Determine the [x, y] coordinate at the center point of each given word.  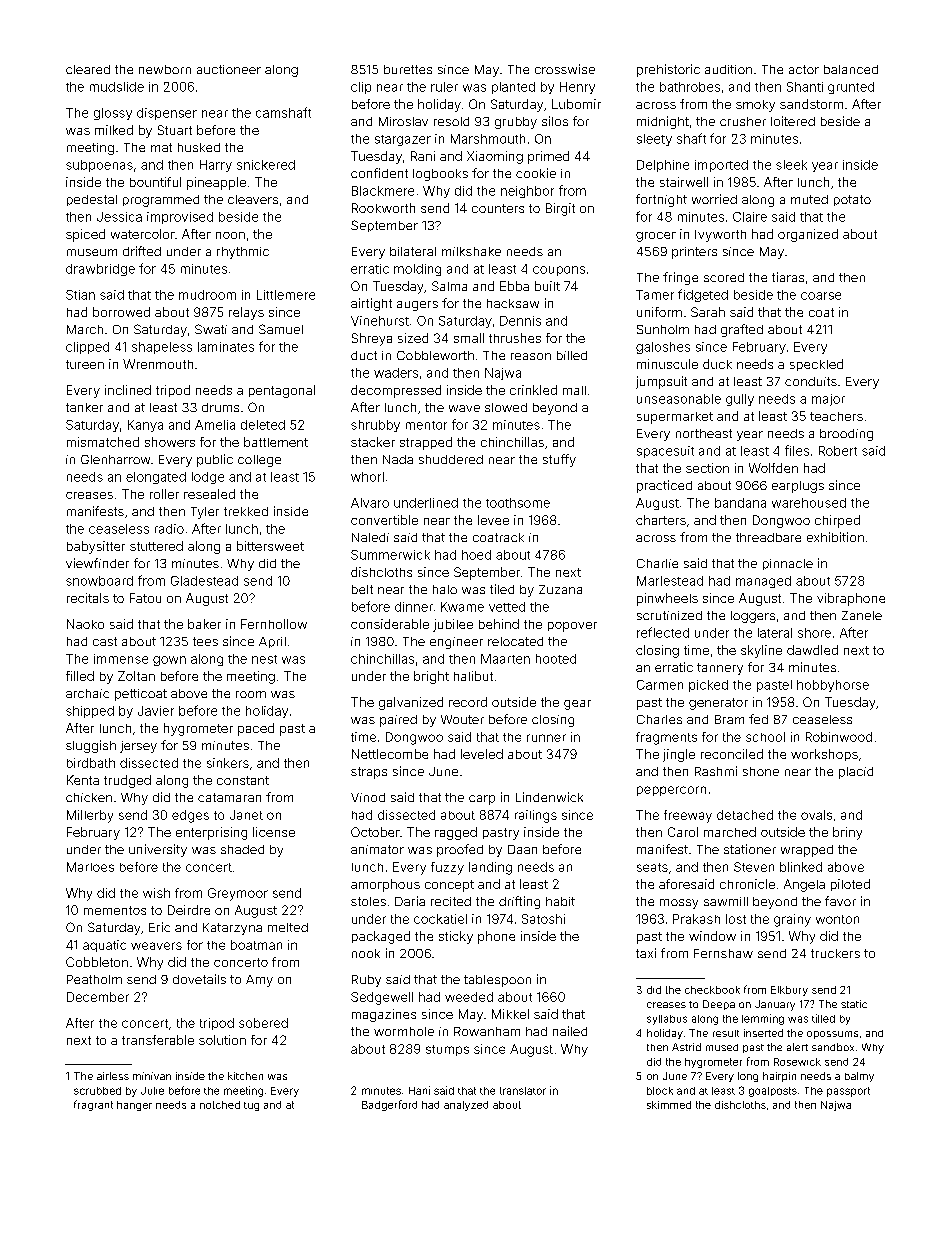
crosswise [565, 69]
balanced [851, 69]
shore [814, 633]
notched [220, 1105]
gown [169, 661]
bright [431, 677]
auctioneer [229, 69]
